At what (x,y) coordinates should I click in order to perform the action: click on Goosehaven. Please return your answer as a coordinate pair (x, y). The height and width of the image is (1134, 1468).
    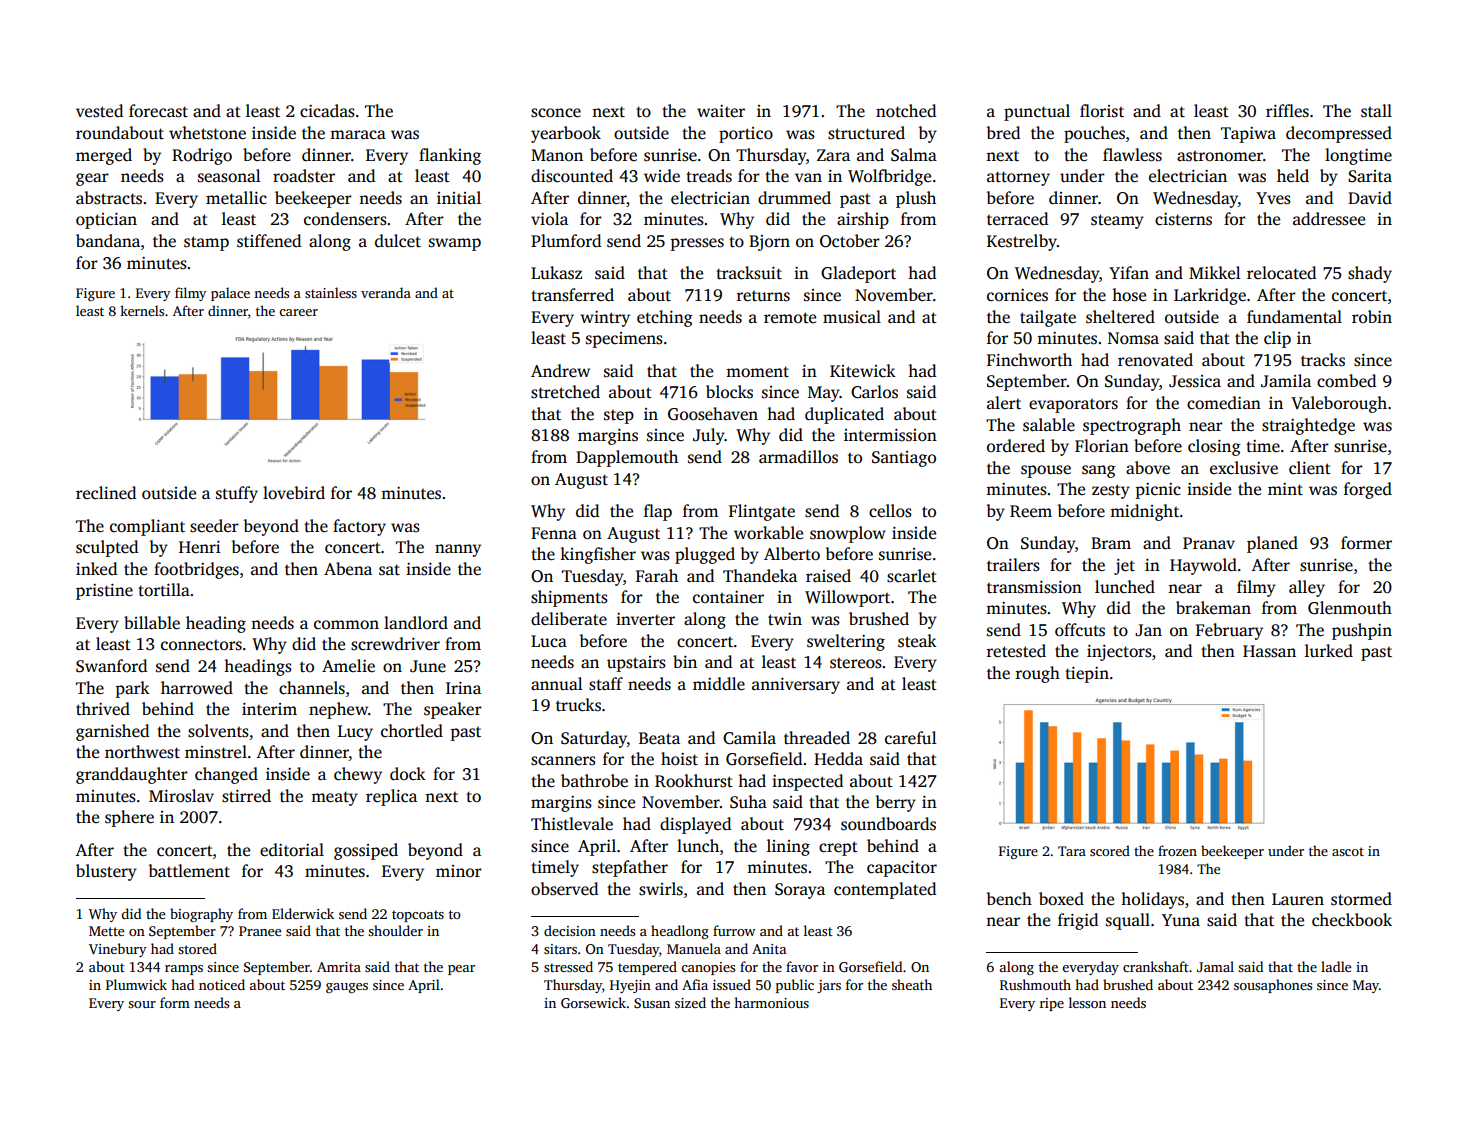
    Looking at the image, I should click on (713, 414).
